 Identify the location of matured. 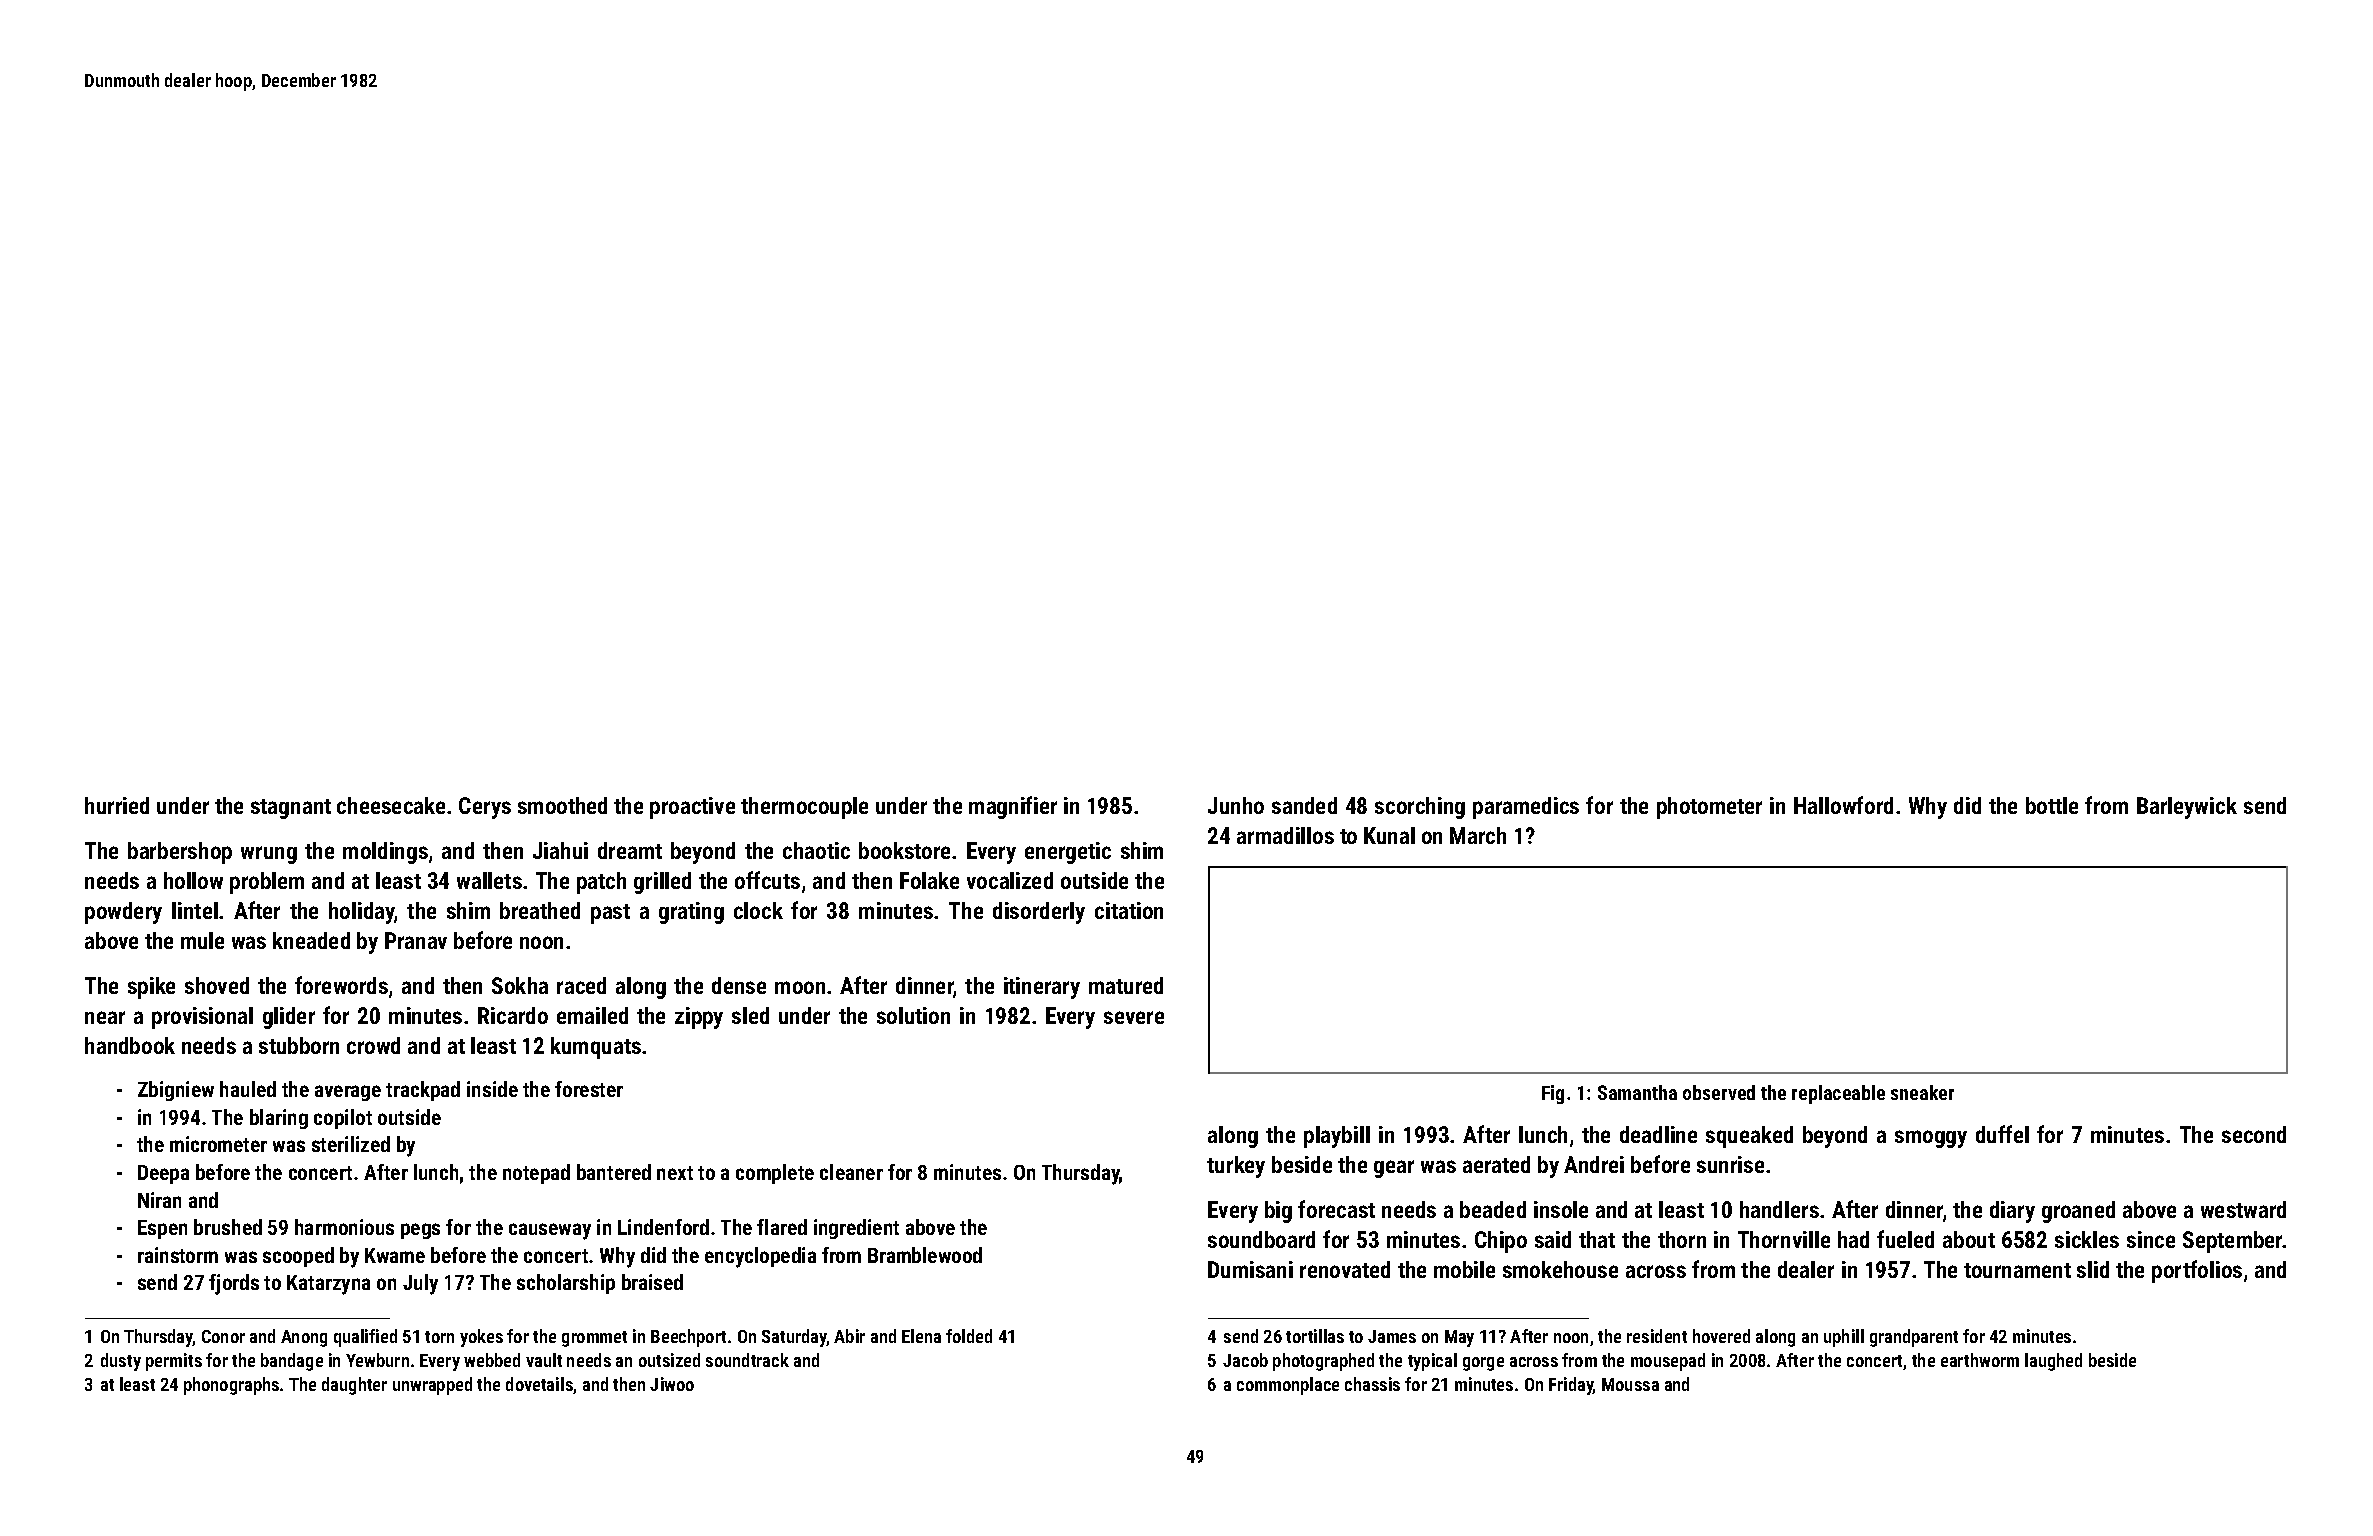
(1126, 985).
